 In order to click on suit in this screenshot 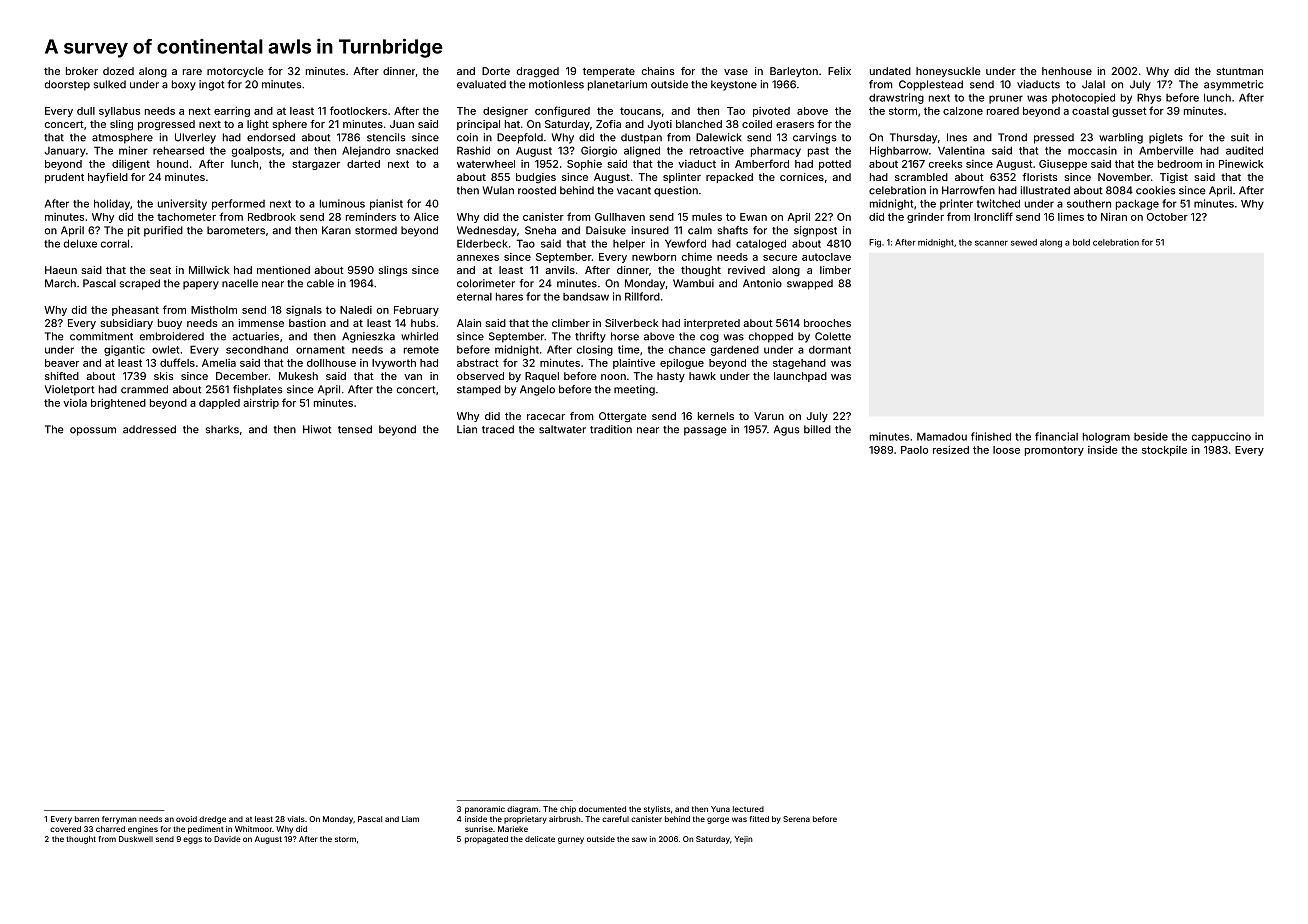, I will do `click(1240, 137)`.
